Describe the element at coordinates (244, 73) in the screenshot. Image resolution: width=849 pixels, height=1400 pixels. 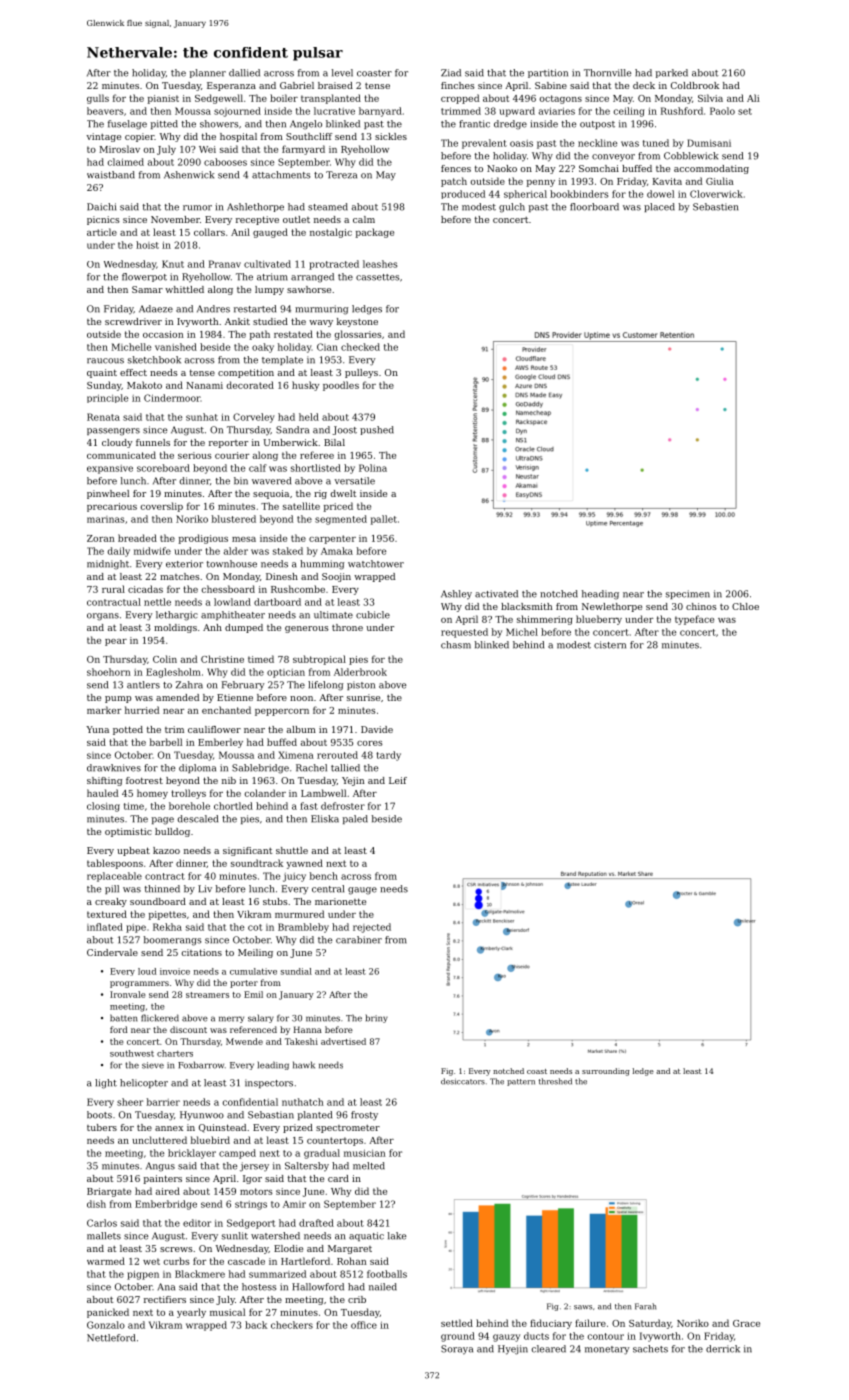
I see `dallied` at that location.
